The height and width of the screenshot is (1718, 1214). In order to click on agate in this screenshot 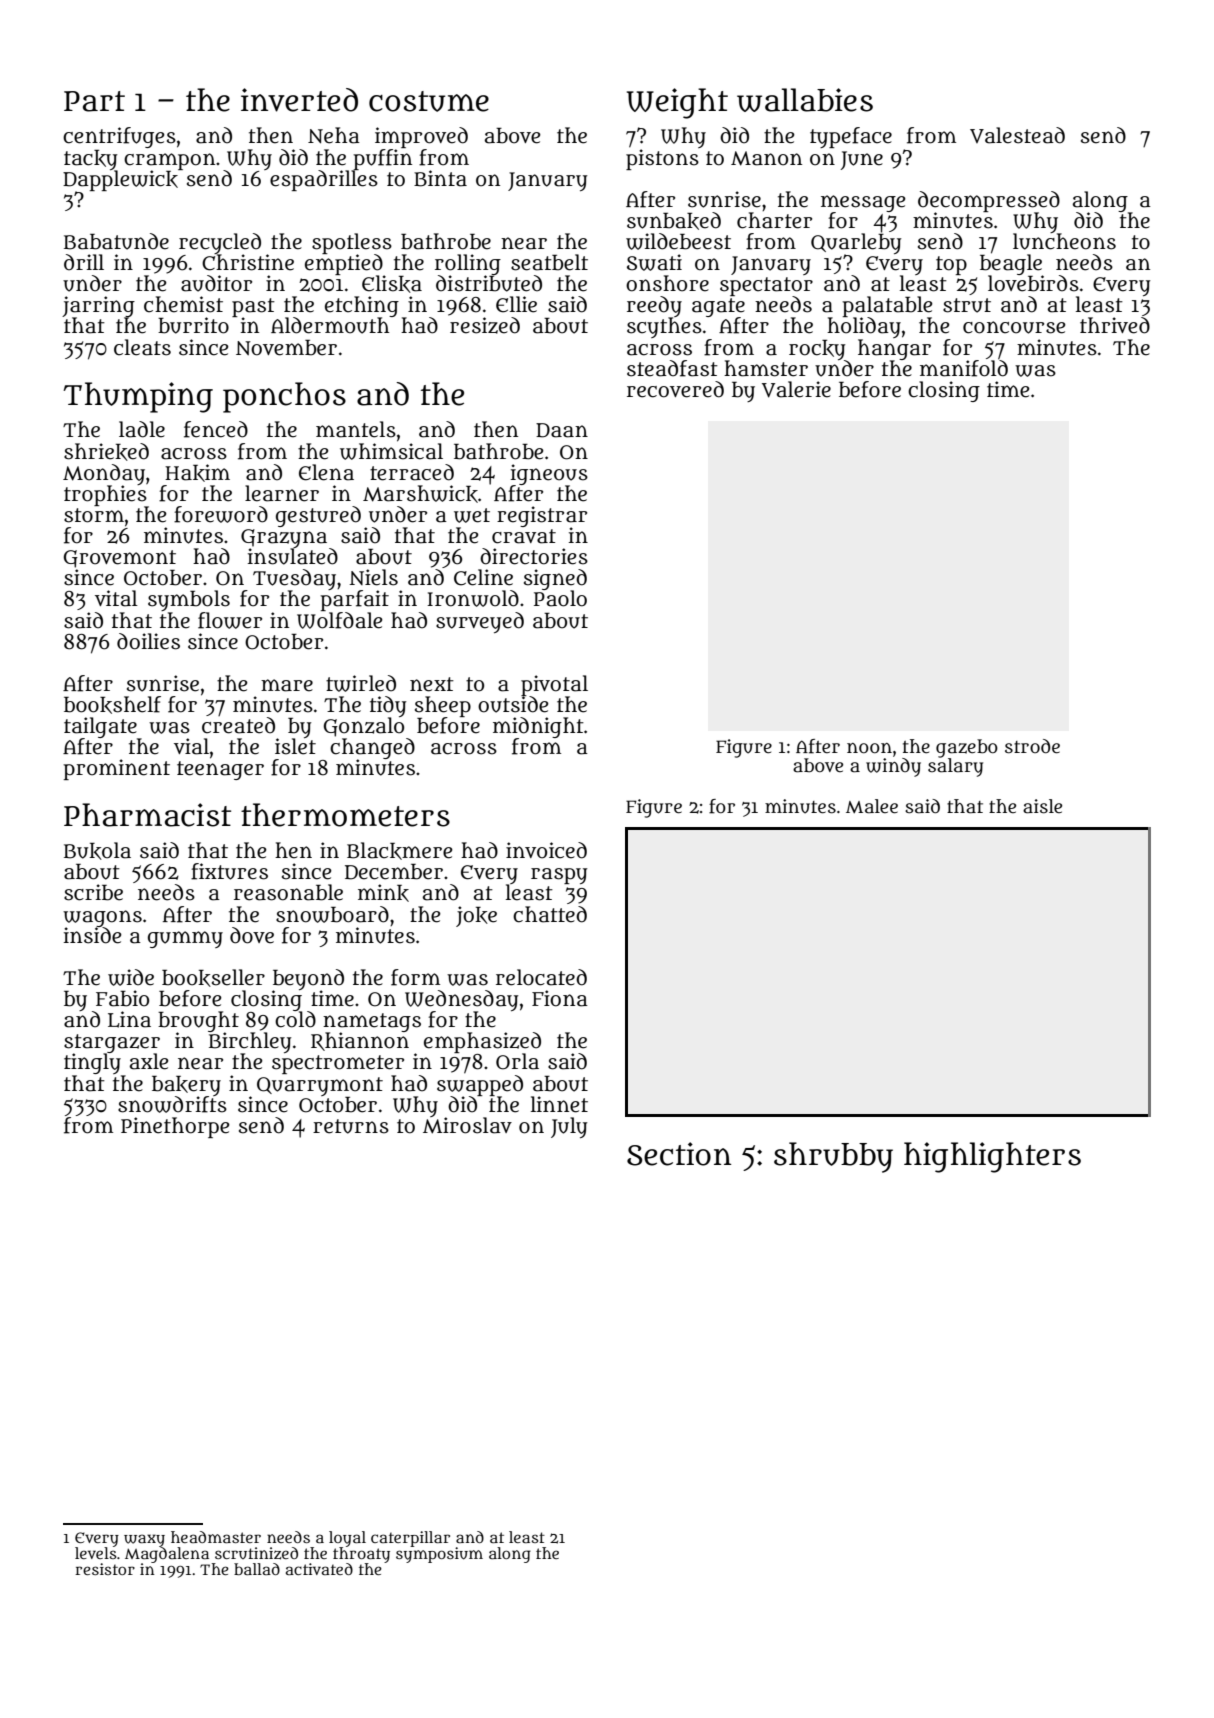, I will do `click(718, 307)`.
